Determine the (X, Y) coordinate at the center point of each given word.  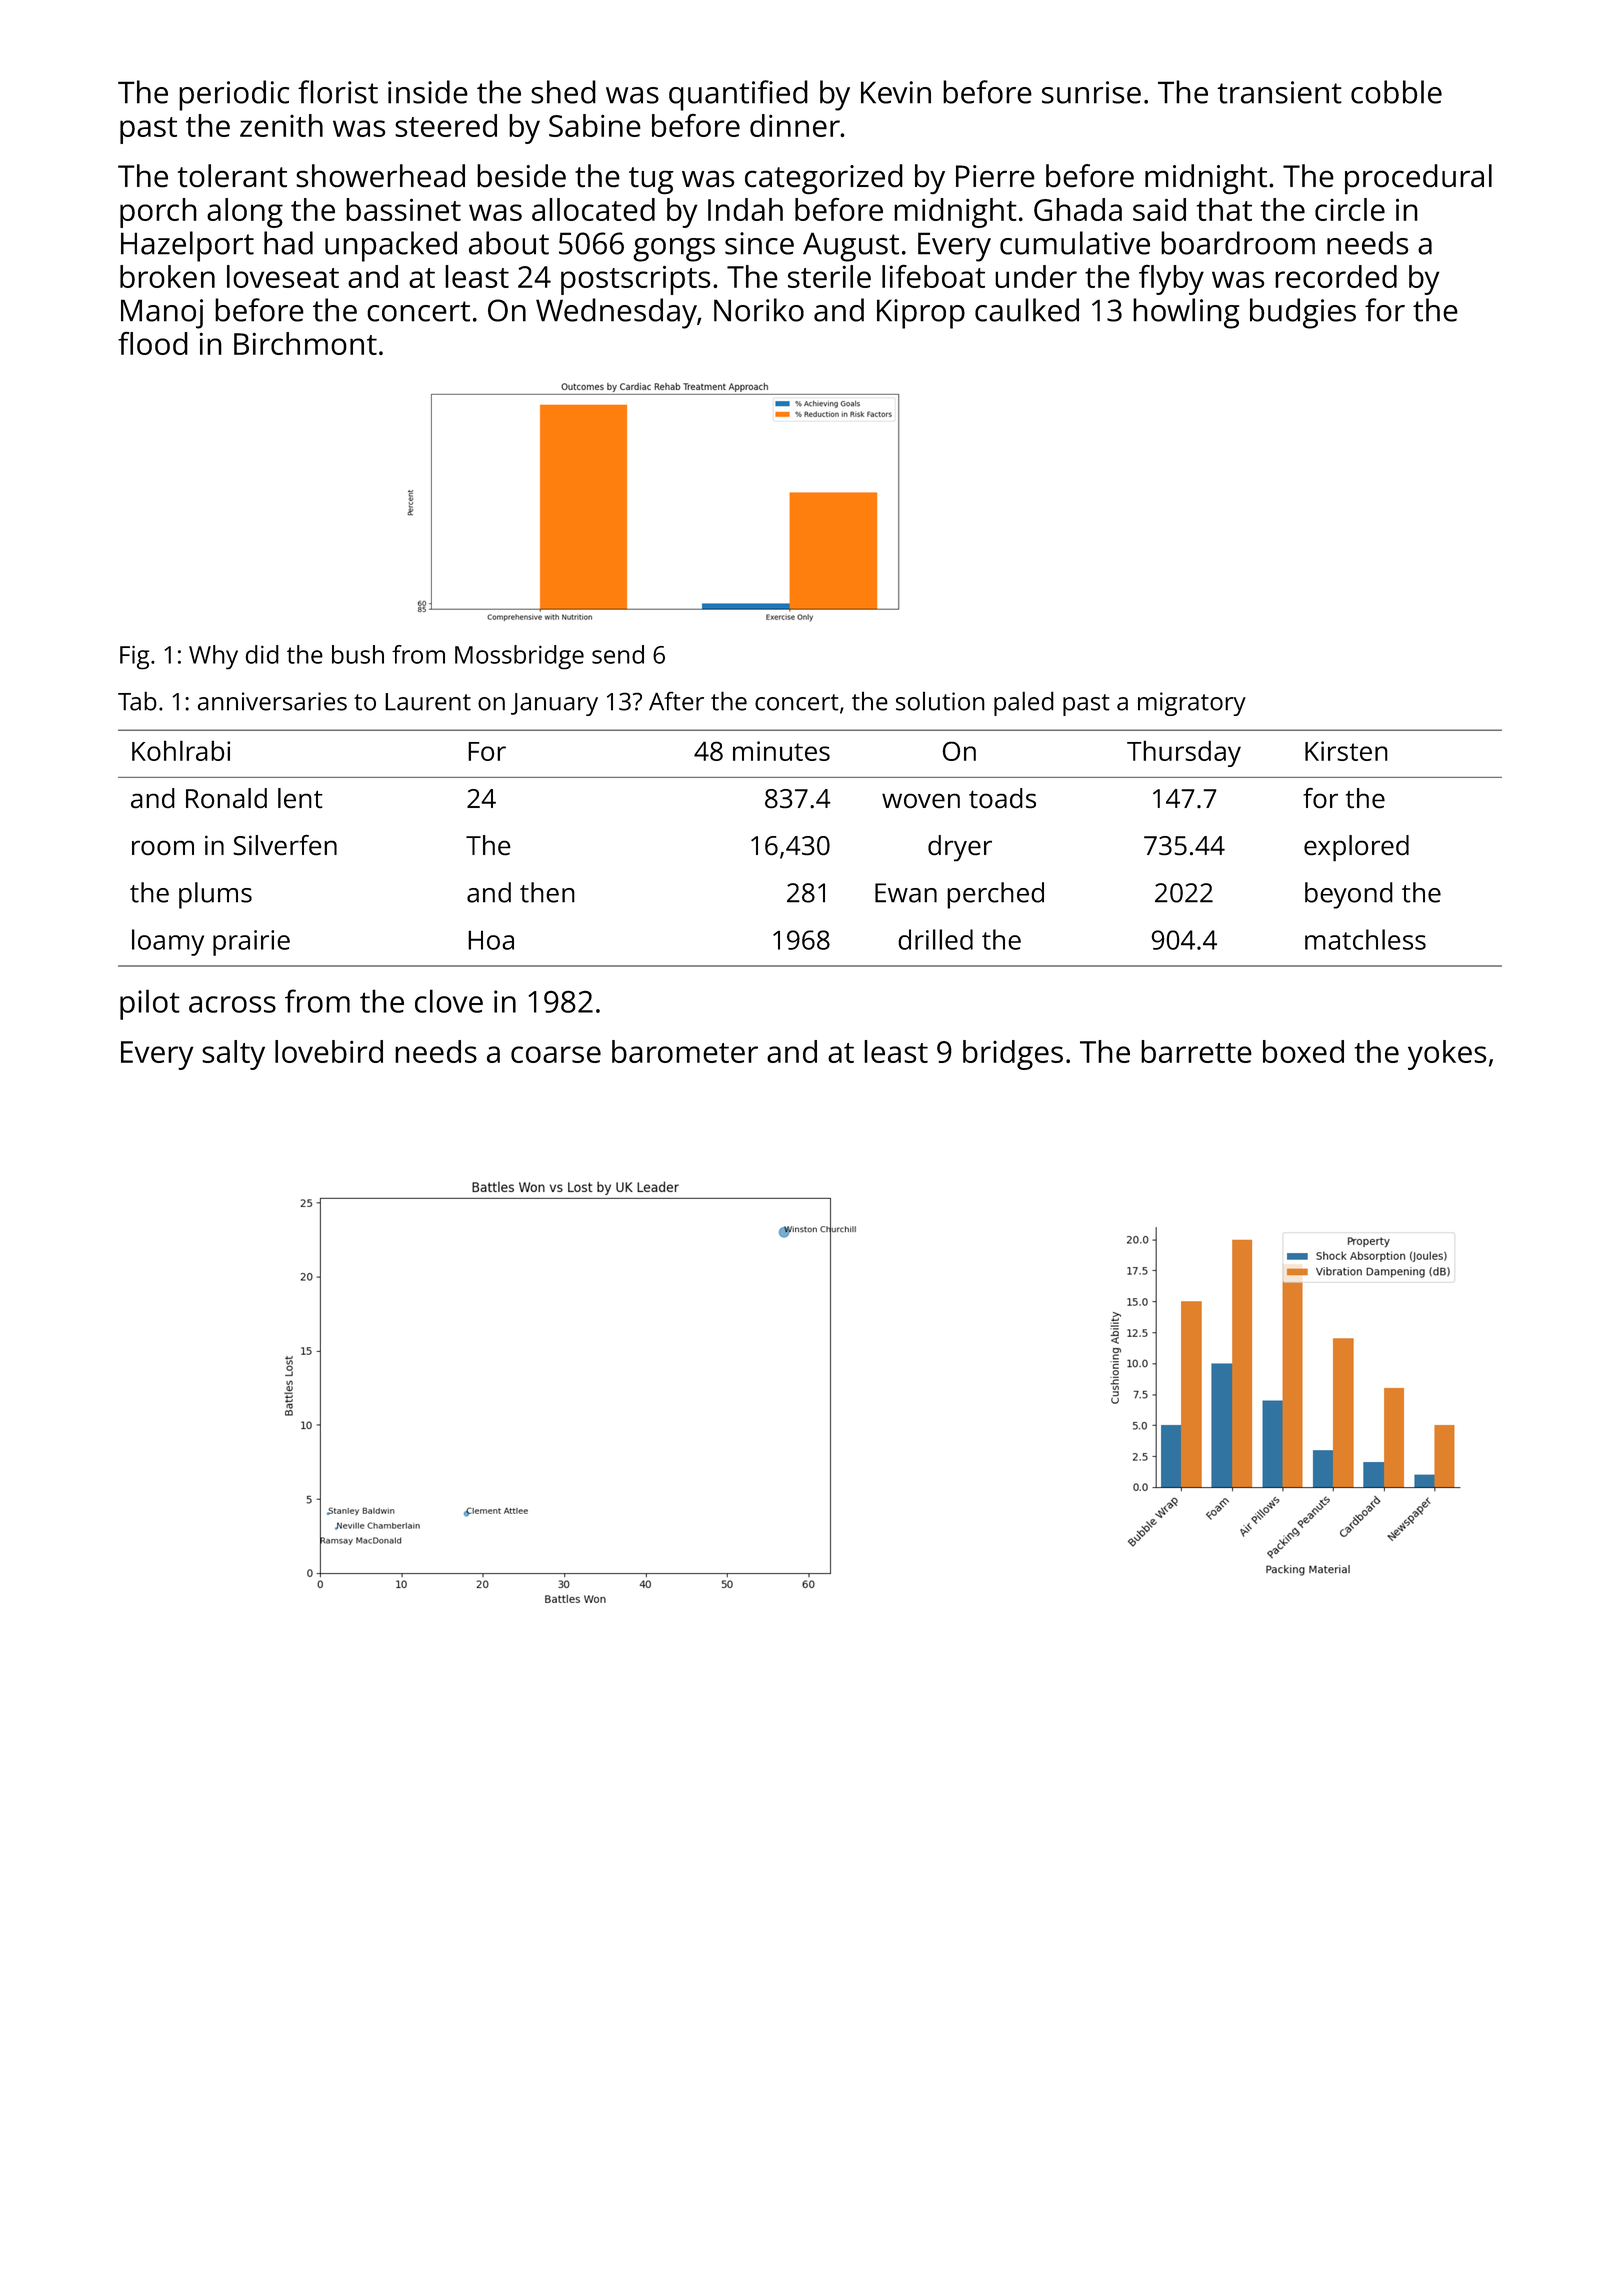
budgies (1303, 313)
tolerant (232, 176)
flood (153, 343)
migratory (1192, 704)
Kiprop (921, 314)
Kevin (896, 92)
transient (1279, 92)
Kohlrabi (181, 750)
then (547, 892)
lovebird (329, 1051)
